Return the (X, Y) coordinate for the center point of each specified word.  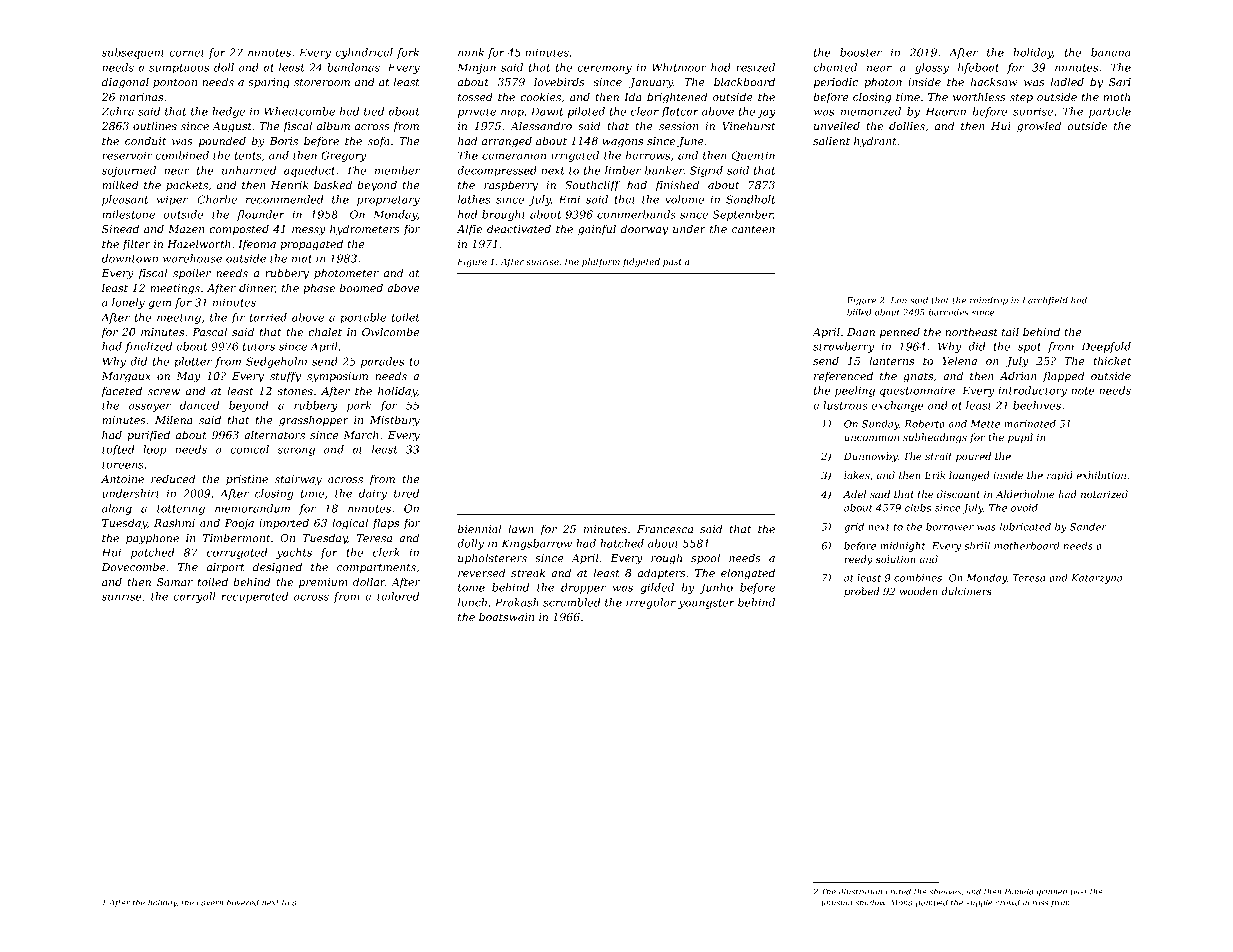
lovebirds (559, 81)
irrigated (575, 156)
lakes (857, 475)
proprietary (388, 200)
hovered (243, 902)
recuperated (255, 597)
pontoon (175, 83)
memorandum (252, 508)
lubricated (1025, 527)
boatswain (506, 616)
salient (831, 140)
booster (861, 52)
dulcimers (966, 591)
